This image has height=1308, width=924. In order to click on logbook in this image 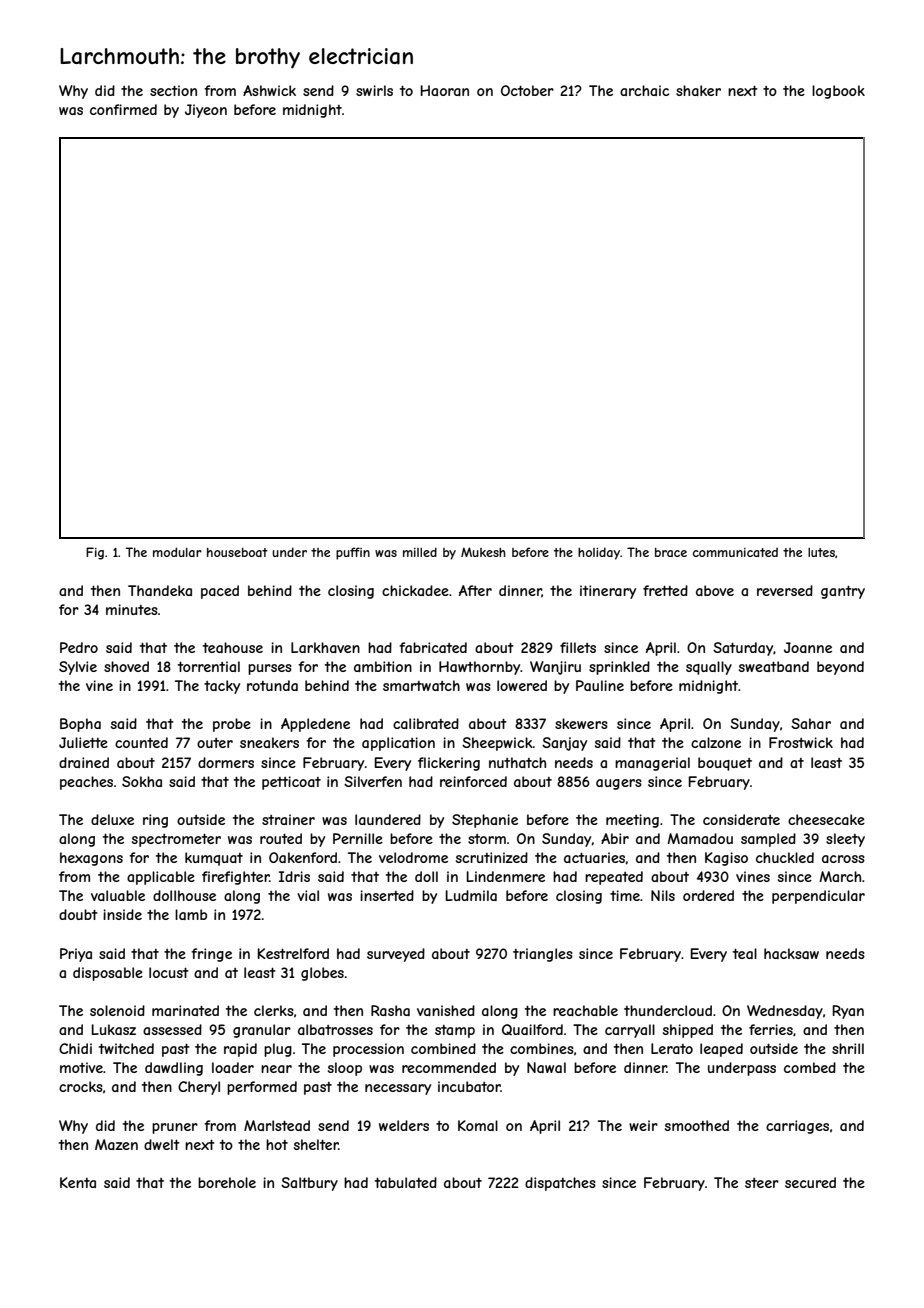, I will do `click(838, 92)`.
